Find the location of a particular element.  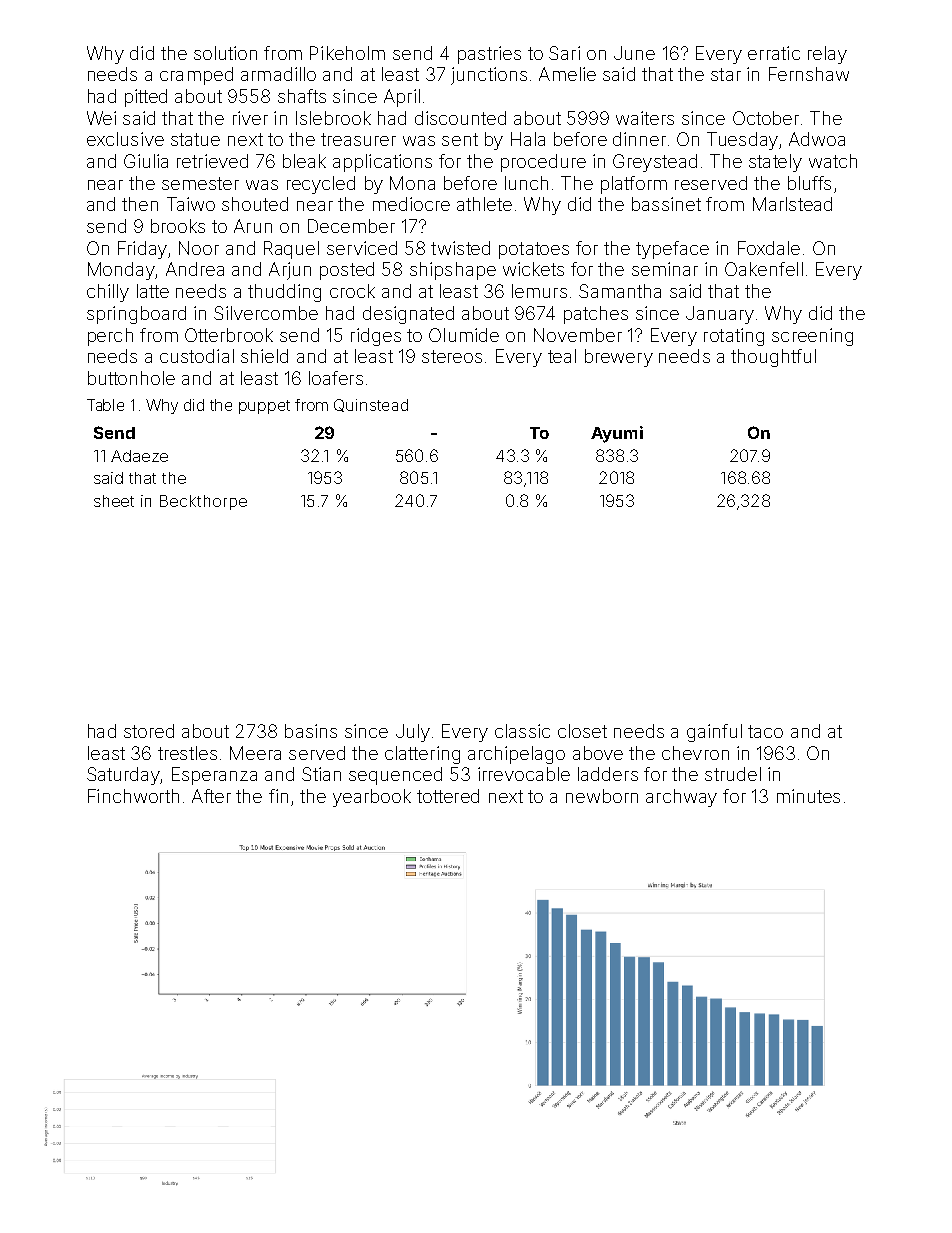

irrevocable is located at coordinates (524, 774).
